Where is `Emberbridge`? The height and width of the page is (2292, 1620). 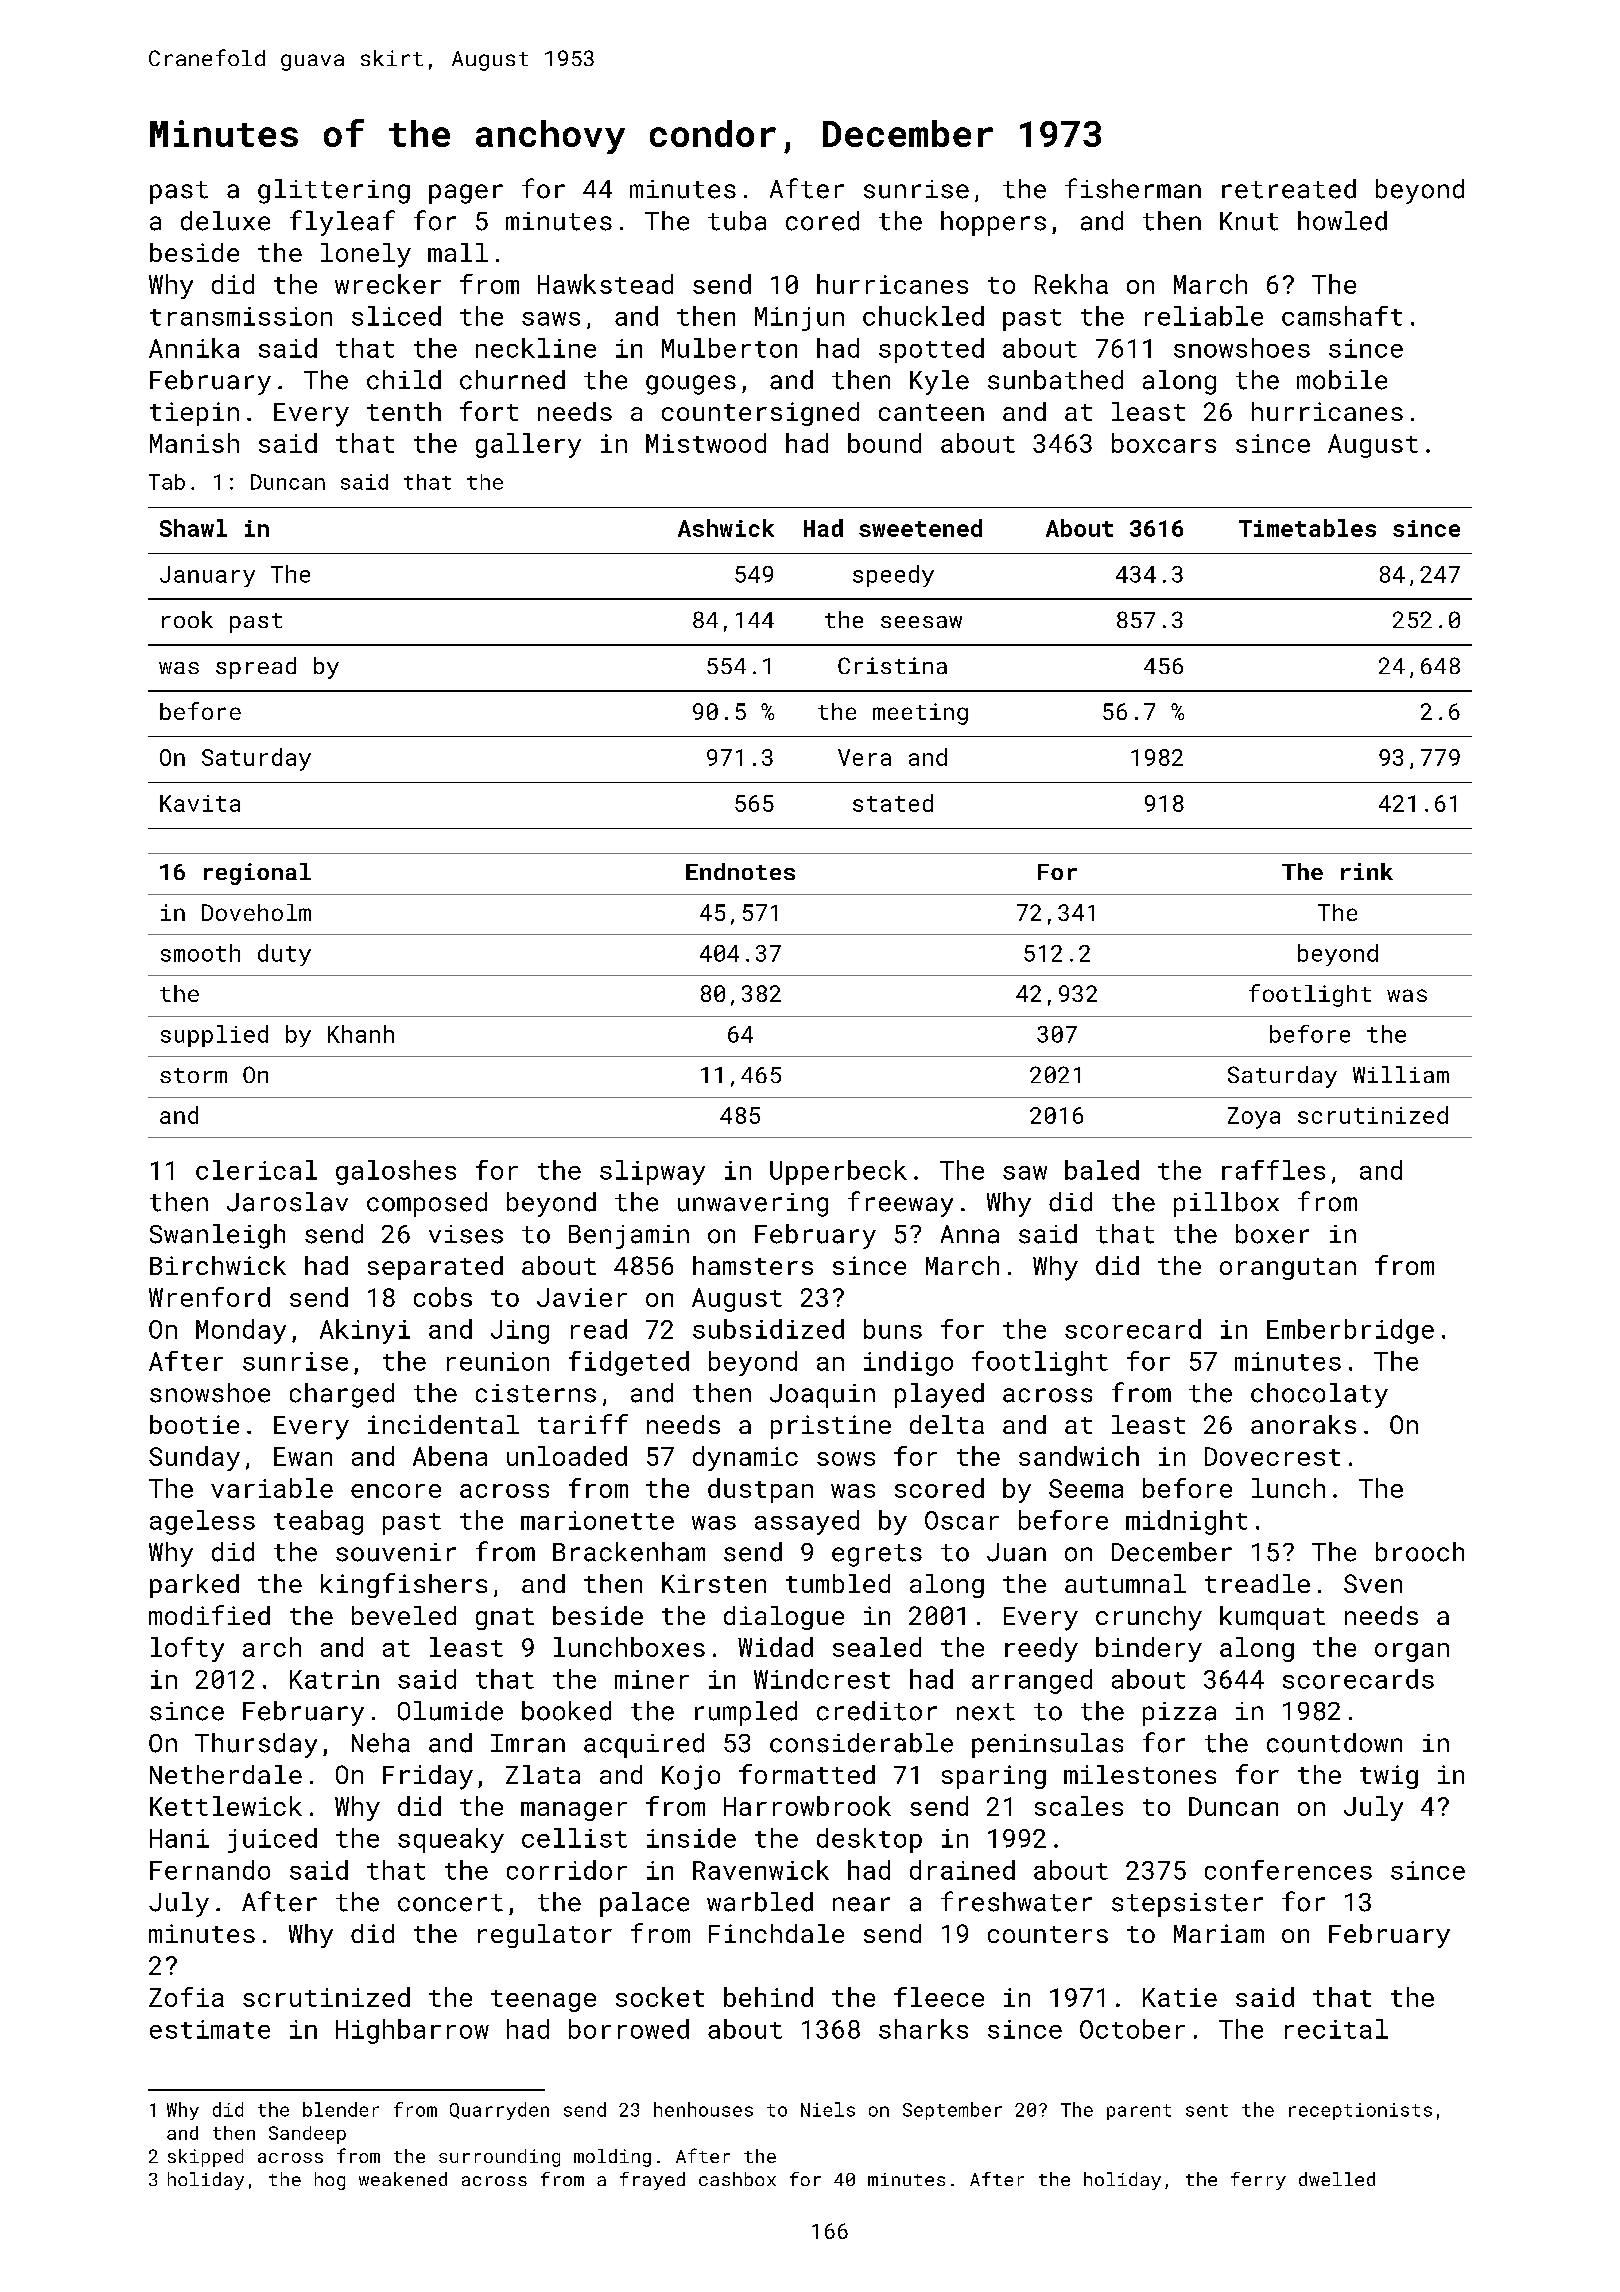
Emberbridge is located at coordinates (1350, 1331).
